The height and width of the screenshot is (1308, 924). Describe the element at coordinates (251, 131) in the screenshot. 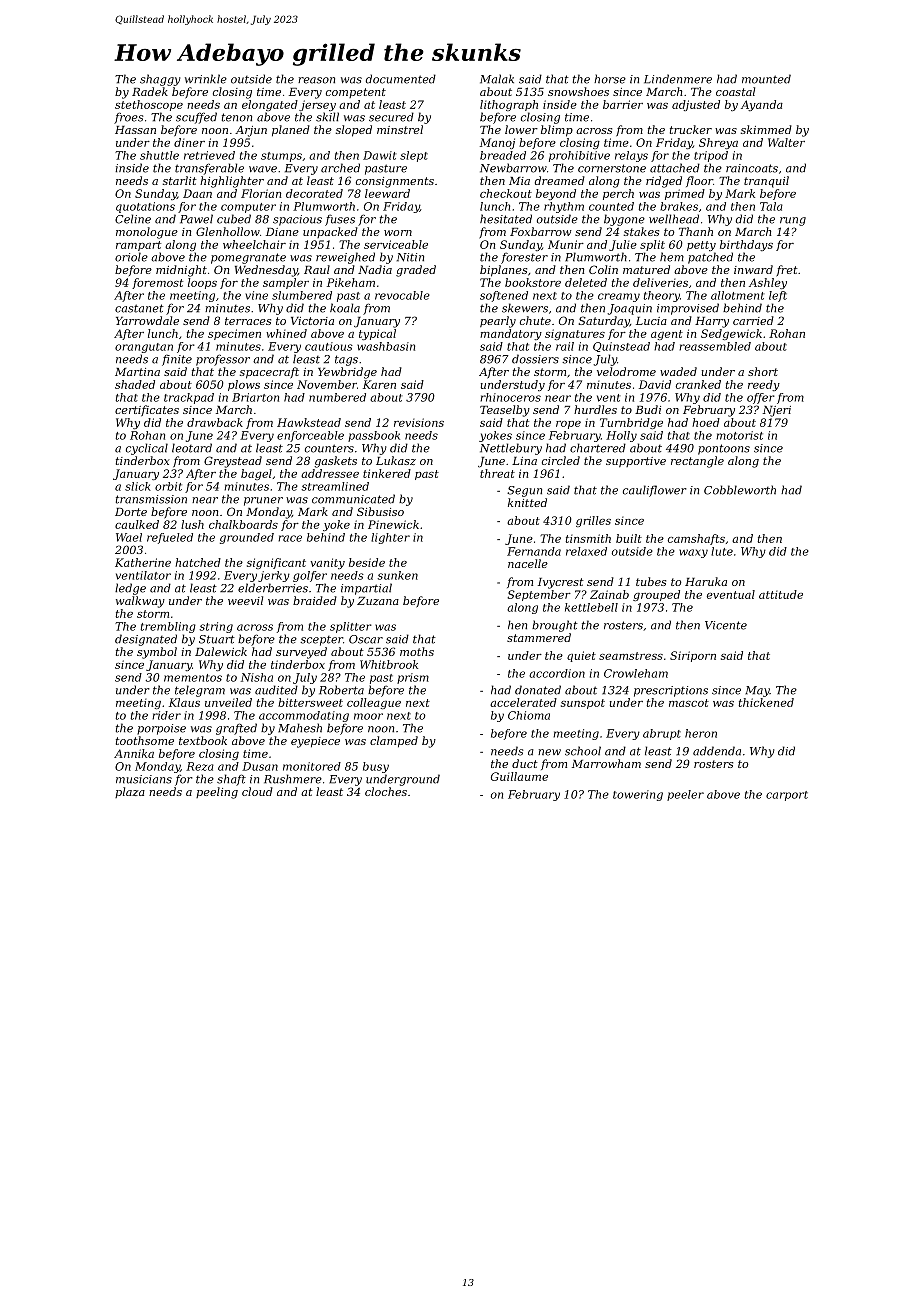

I see `Arjun` at that location.
